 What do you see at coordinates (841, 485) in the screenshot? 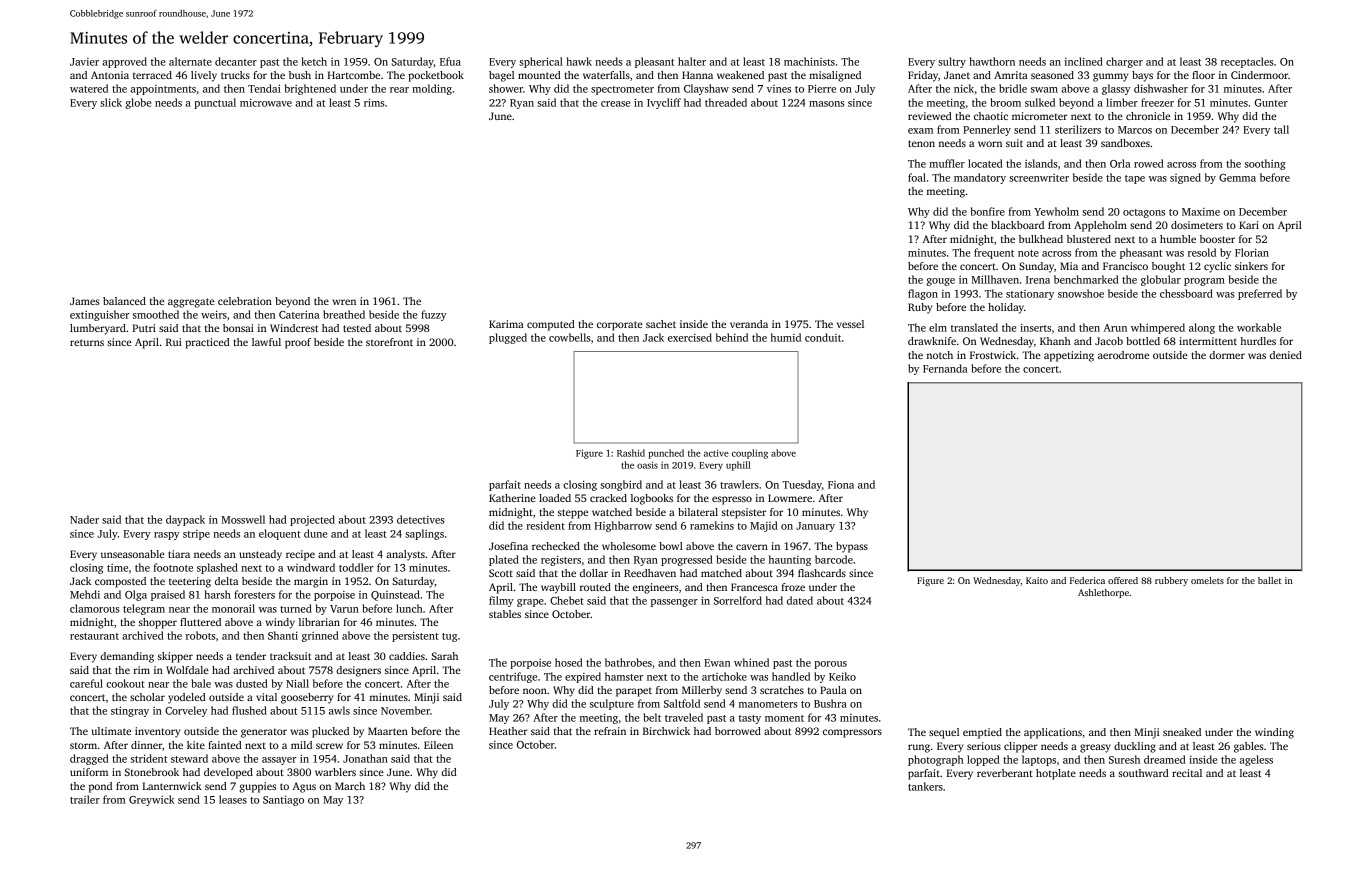
I see `Fiona` at bounding box center [841, 485].
